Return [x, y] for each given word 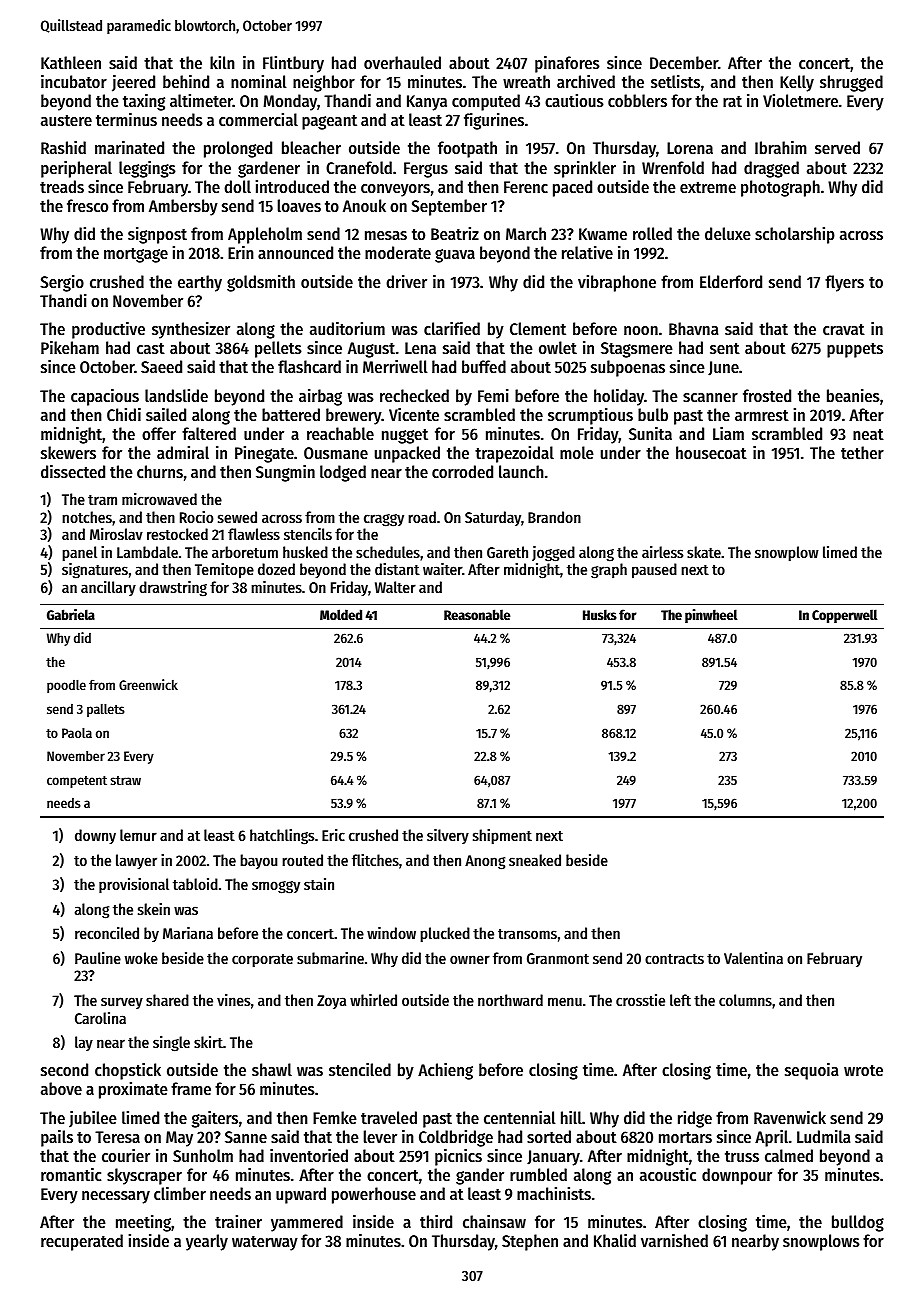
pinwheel [711, 616]
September [449, 207]
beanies [853, 395]
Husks [600, 614]
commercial [258, 119]
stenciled [360, 1069]
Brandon [554, 517]
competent [77, 782]
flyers [844, 283]
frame [191, 1088]
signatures [95, 571]
